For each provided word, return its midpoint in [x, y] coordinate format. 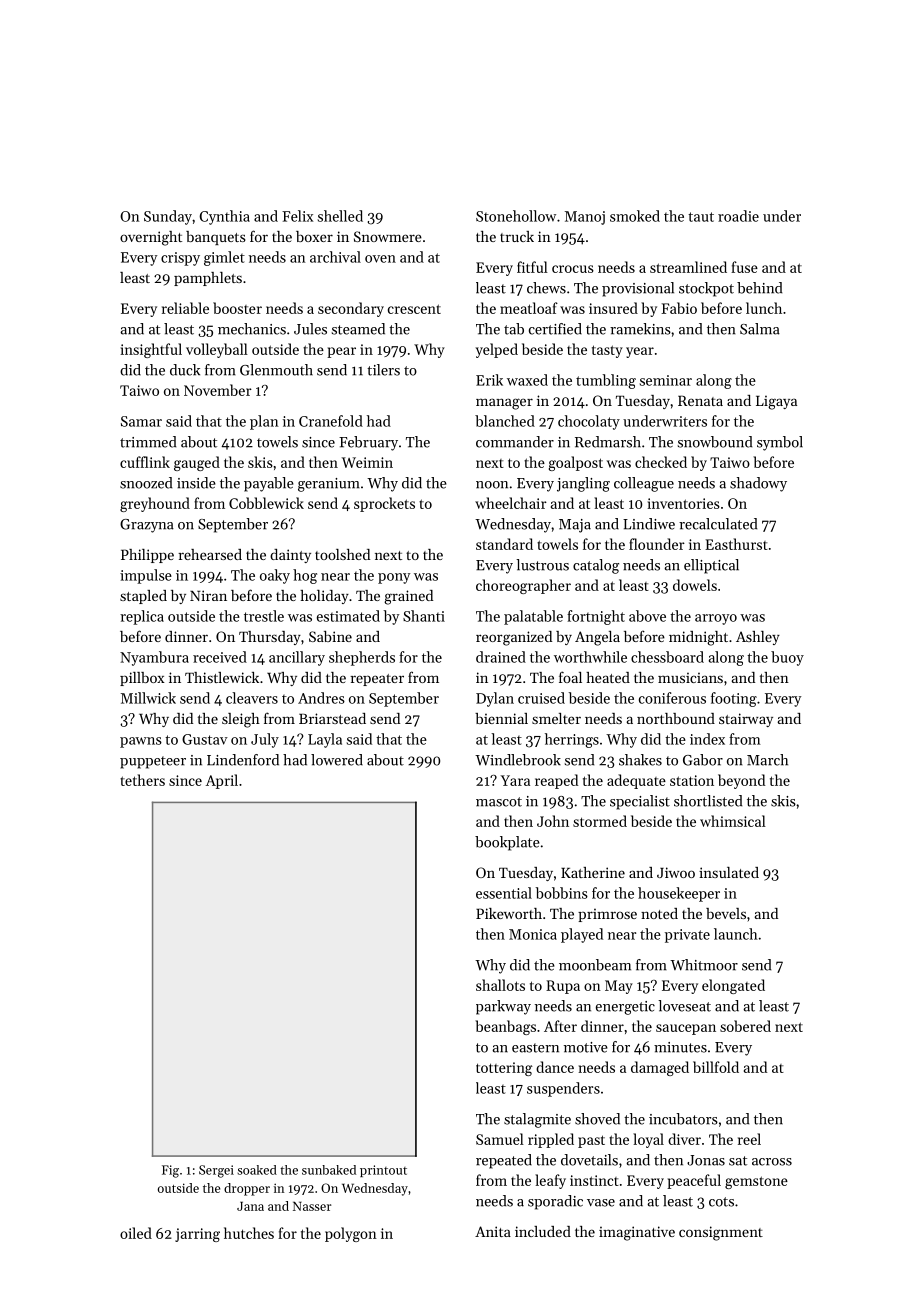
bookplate [507, 843]
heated [608, 677]
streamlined [688, 267]
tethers [142, 780]
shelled [340, 216]
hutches [249, 1233]
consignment [721, 1233]
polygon [351, 1234]
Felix [297, 216]
